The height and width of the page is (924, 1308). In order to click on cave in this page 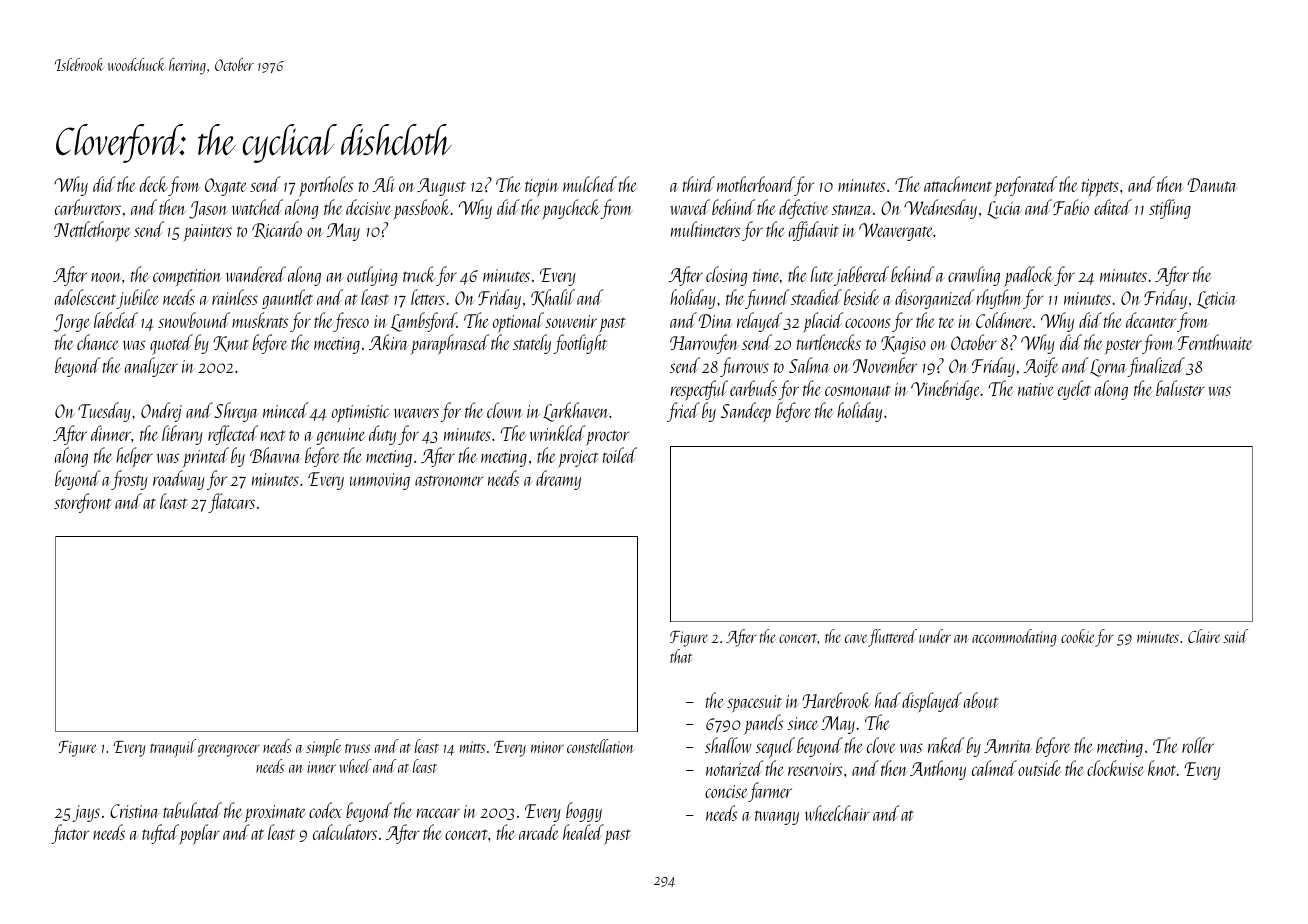, I will do `click(856, 638)`.
